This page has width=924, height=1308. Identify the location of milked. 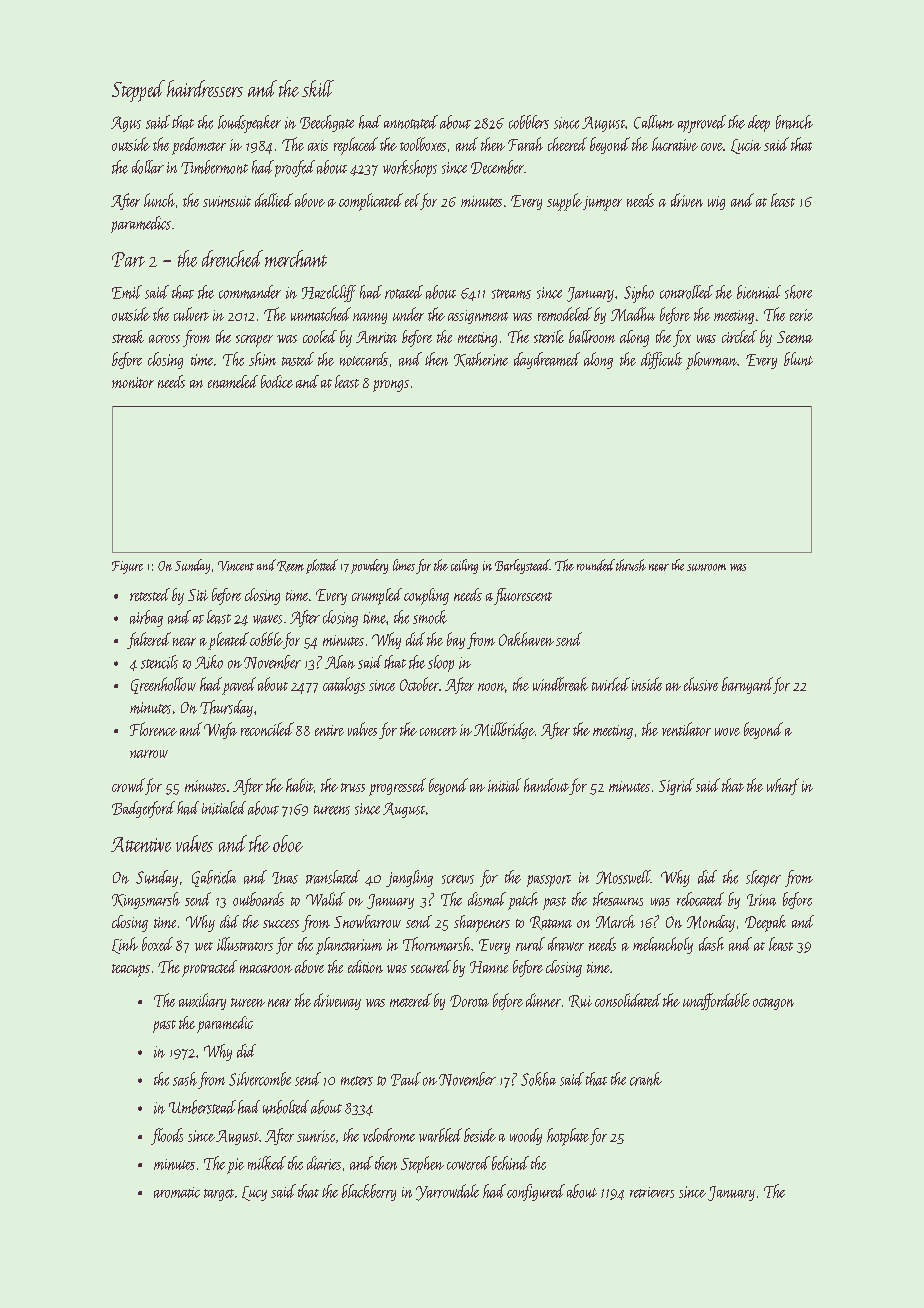
(267, 1163).
